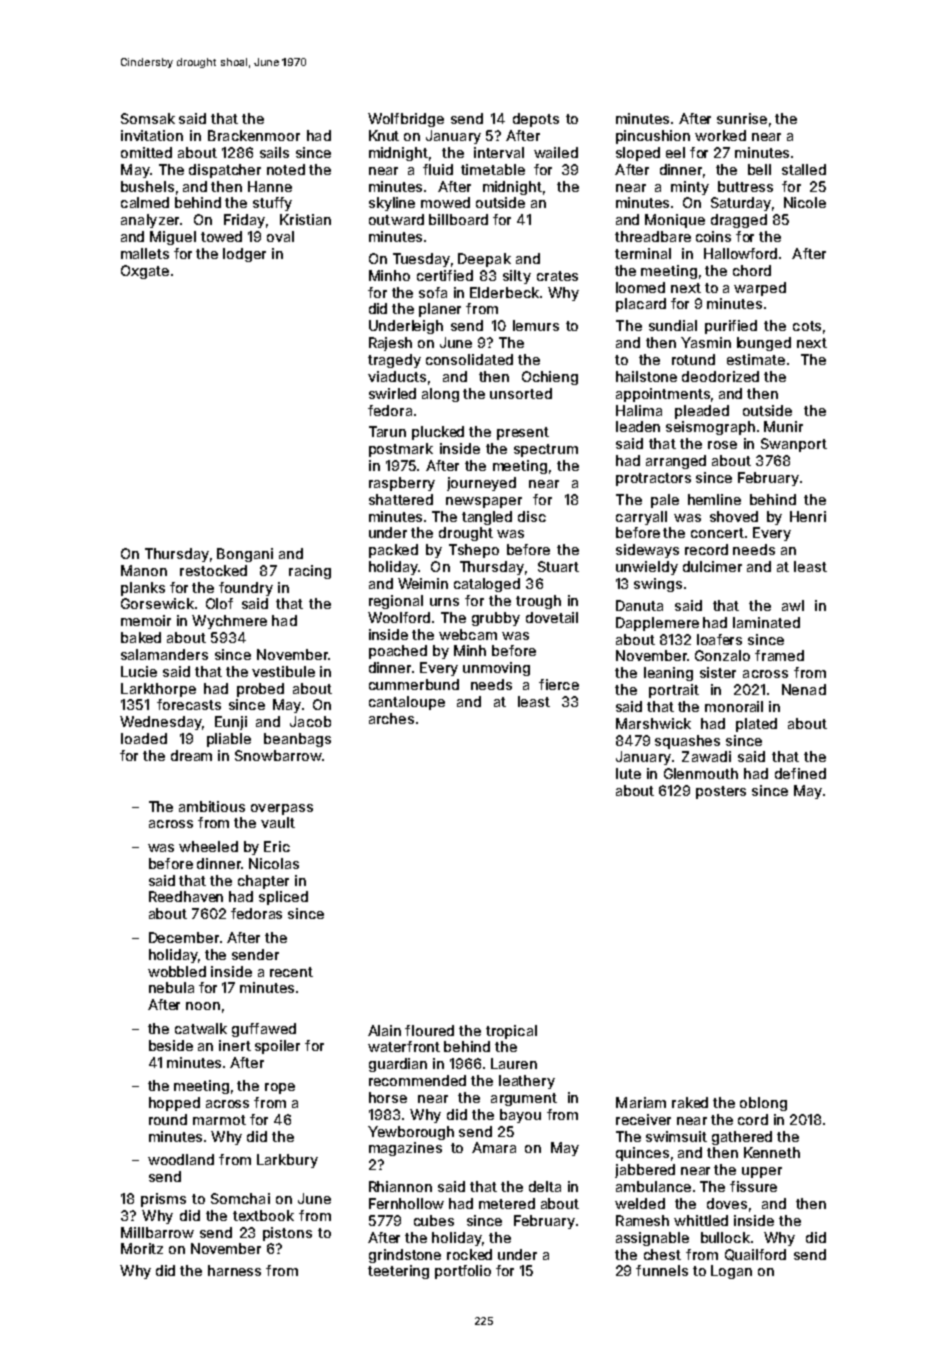  I want to click on delta, so click(545, 1186).
